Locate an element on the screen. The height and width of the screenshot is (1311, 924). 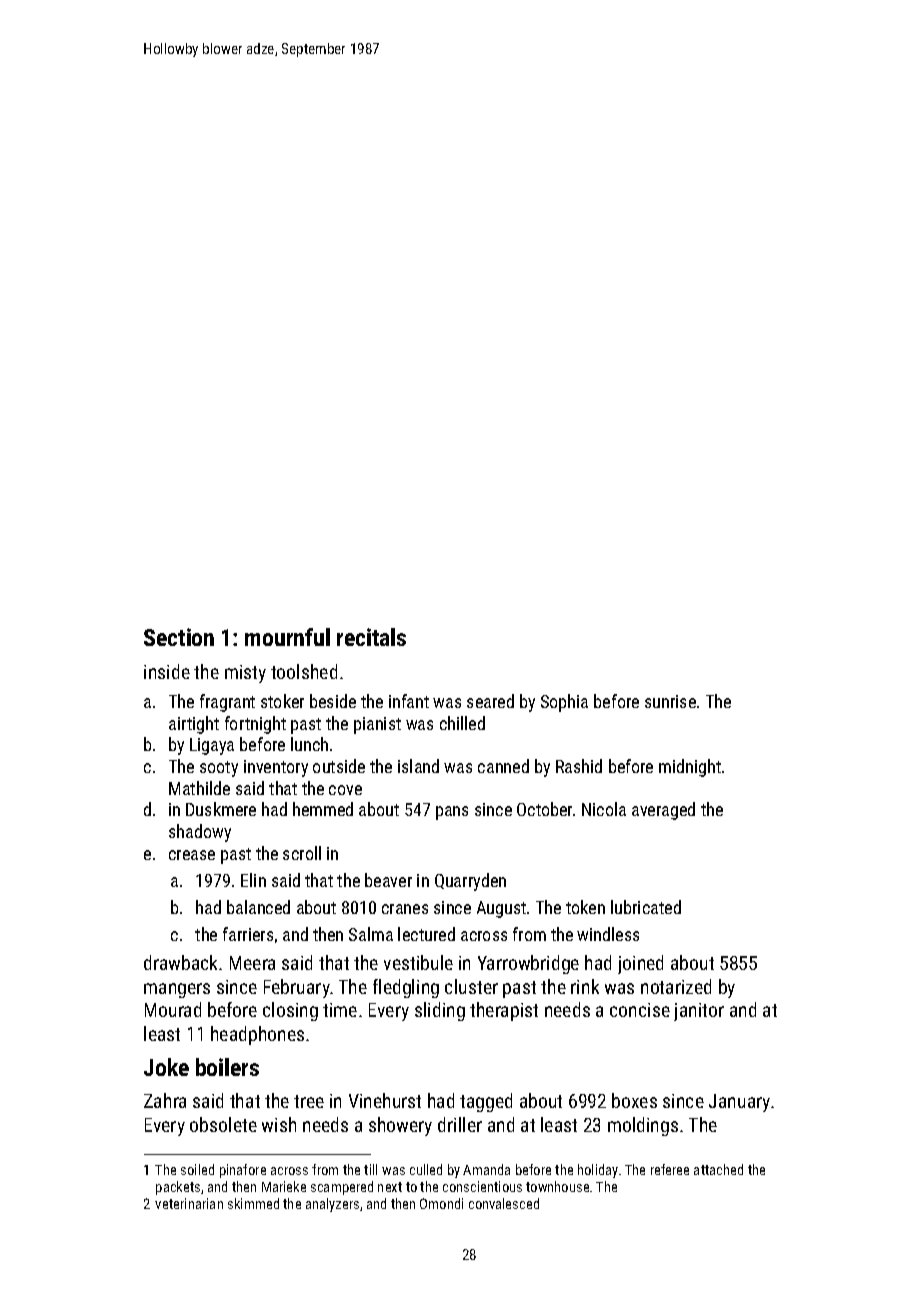
boxes is located at coordinates (634, 1100).
